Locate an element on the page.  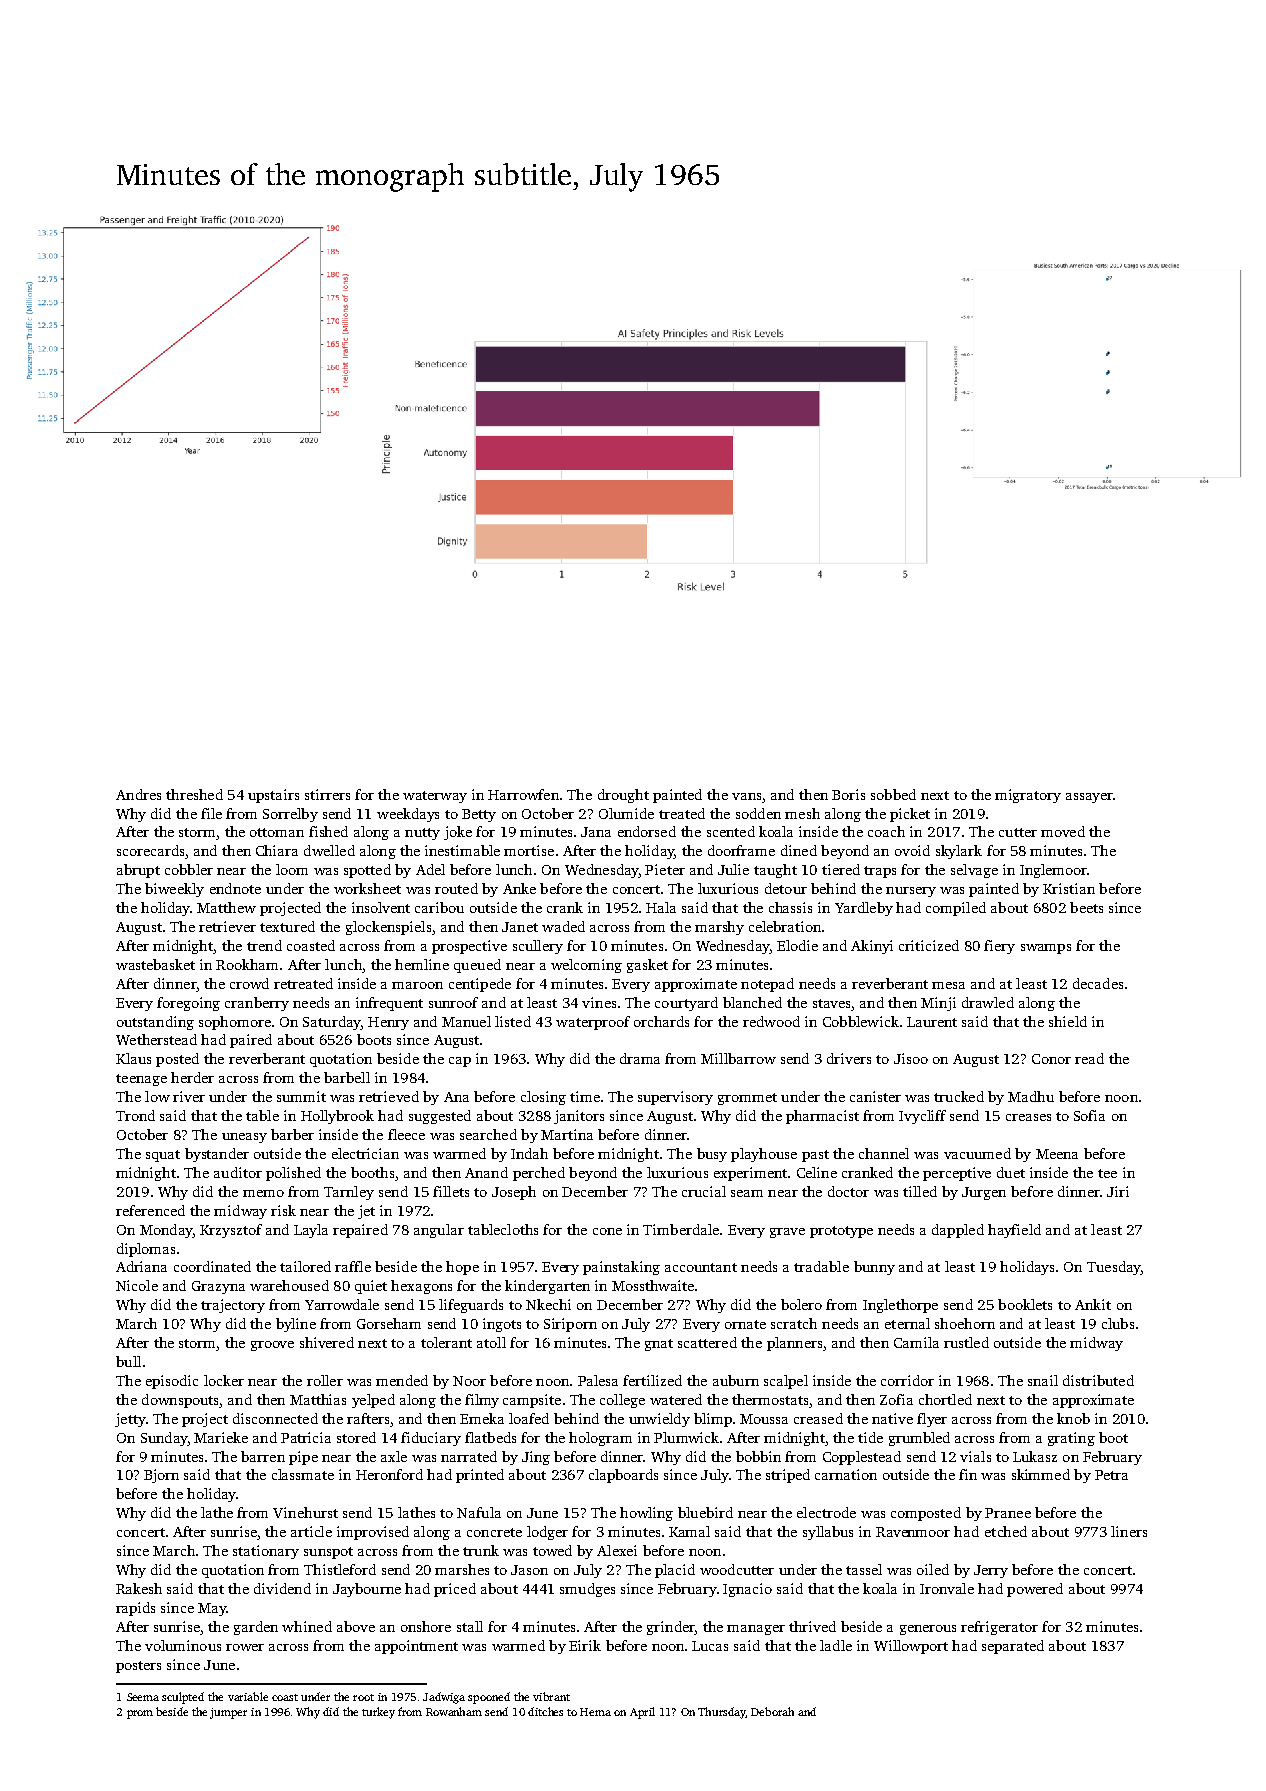
drama is located at coordinates (640, 1058).
